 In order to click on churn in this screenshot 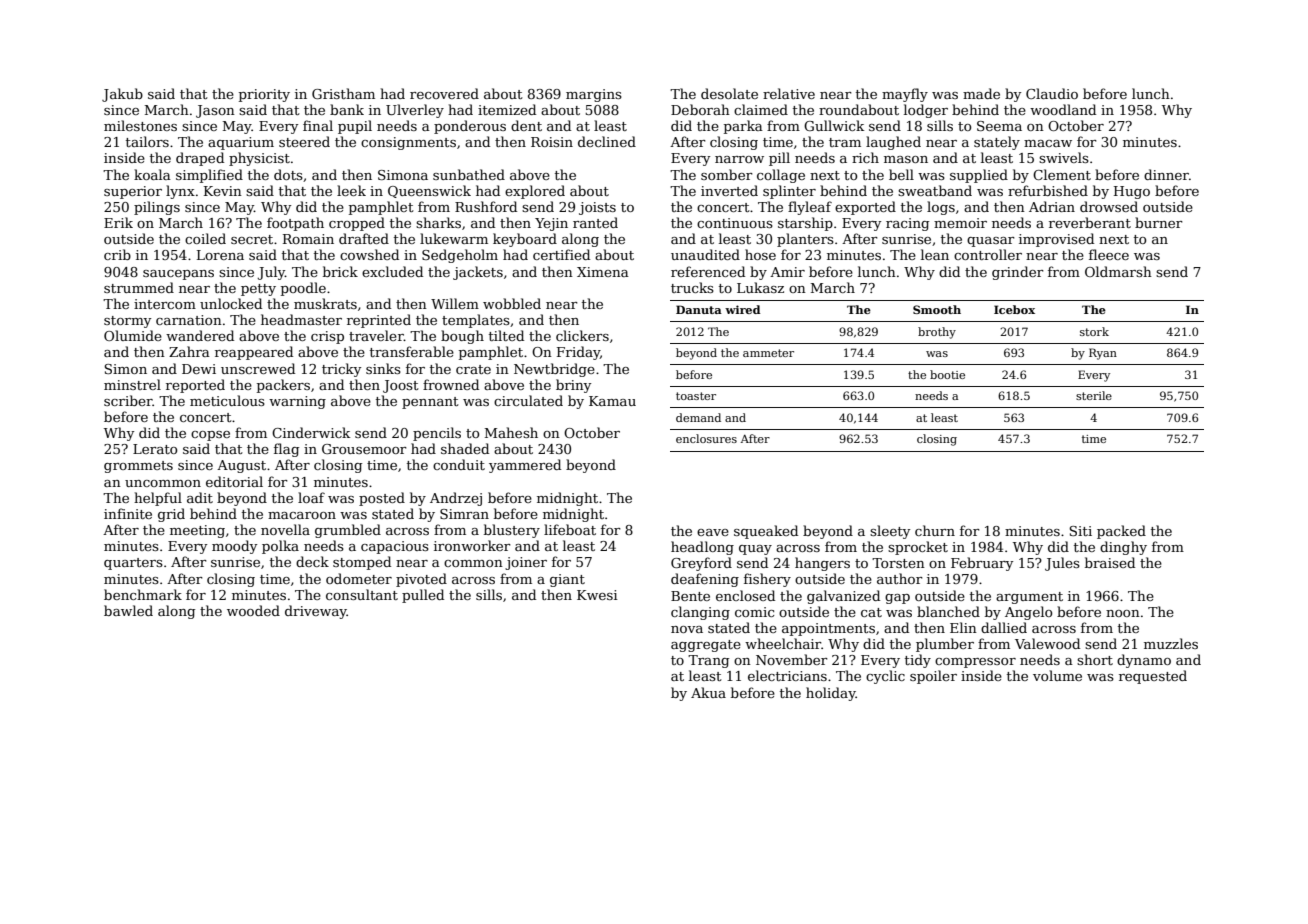, I will do `click(935, 530)`.
